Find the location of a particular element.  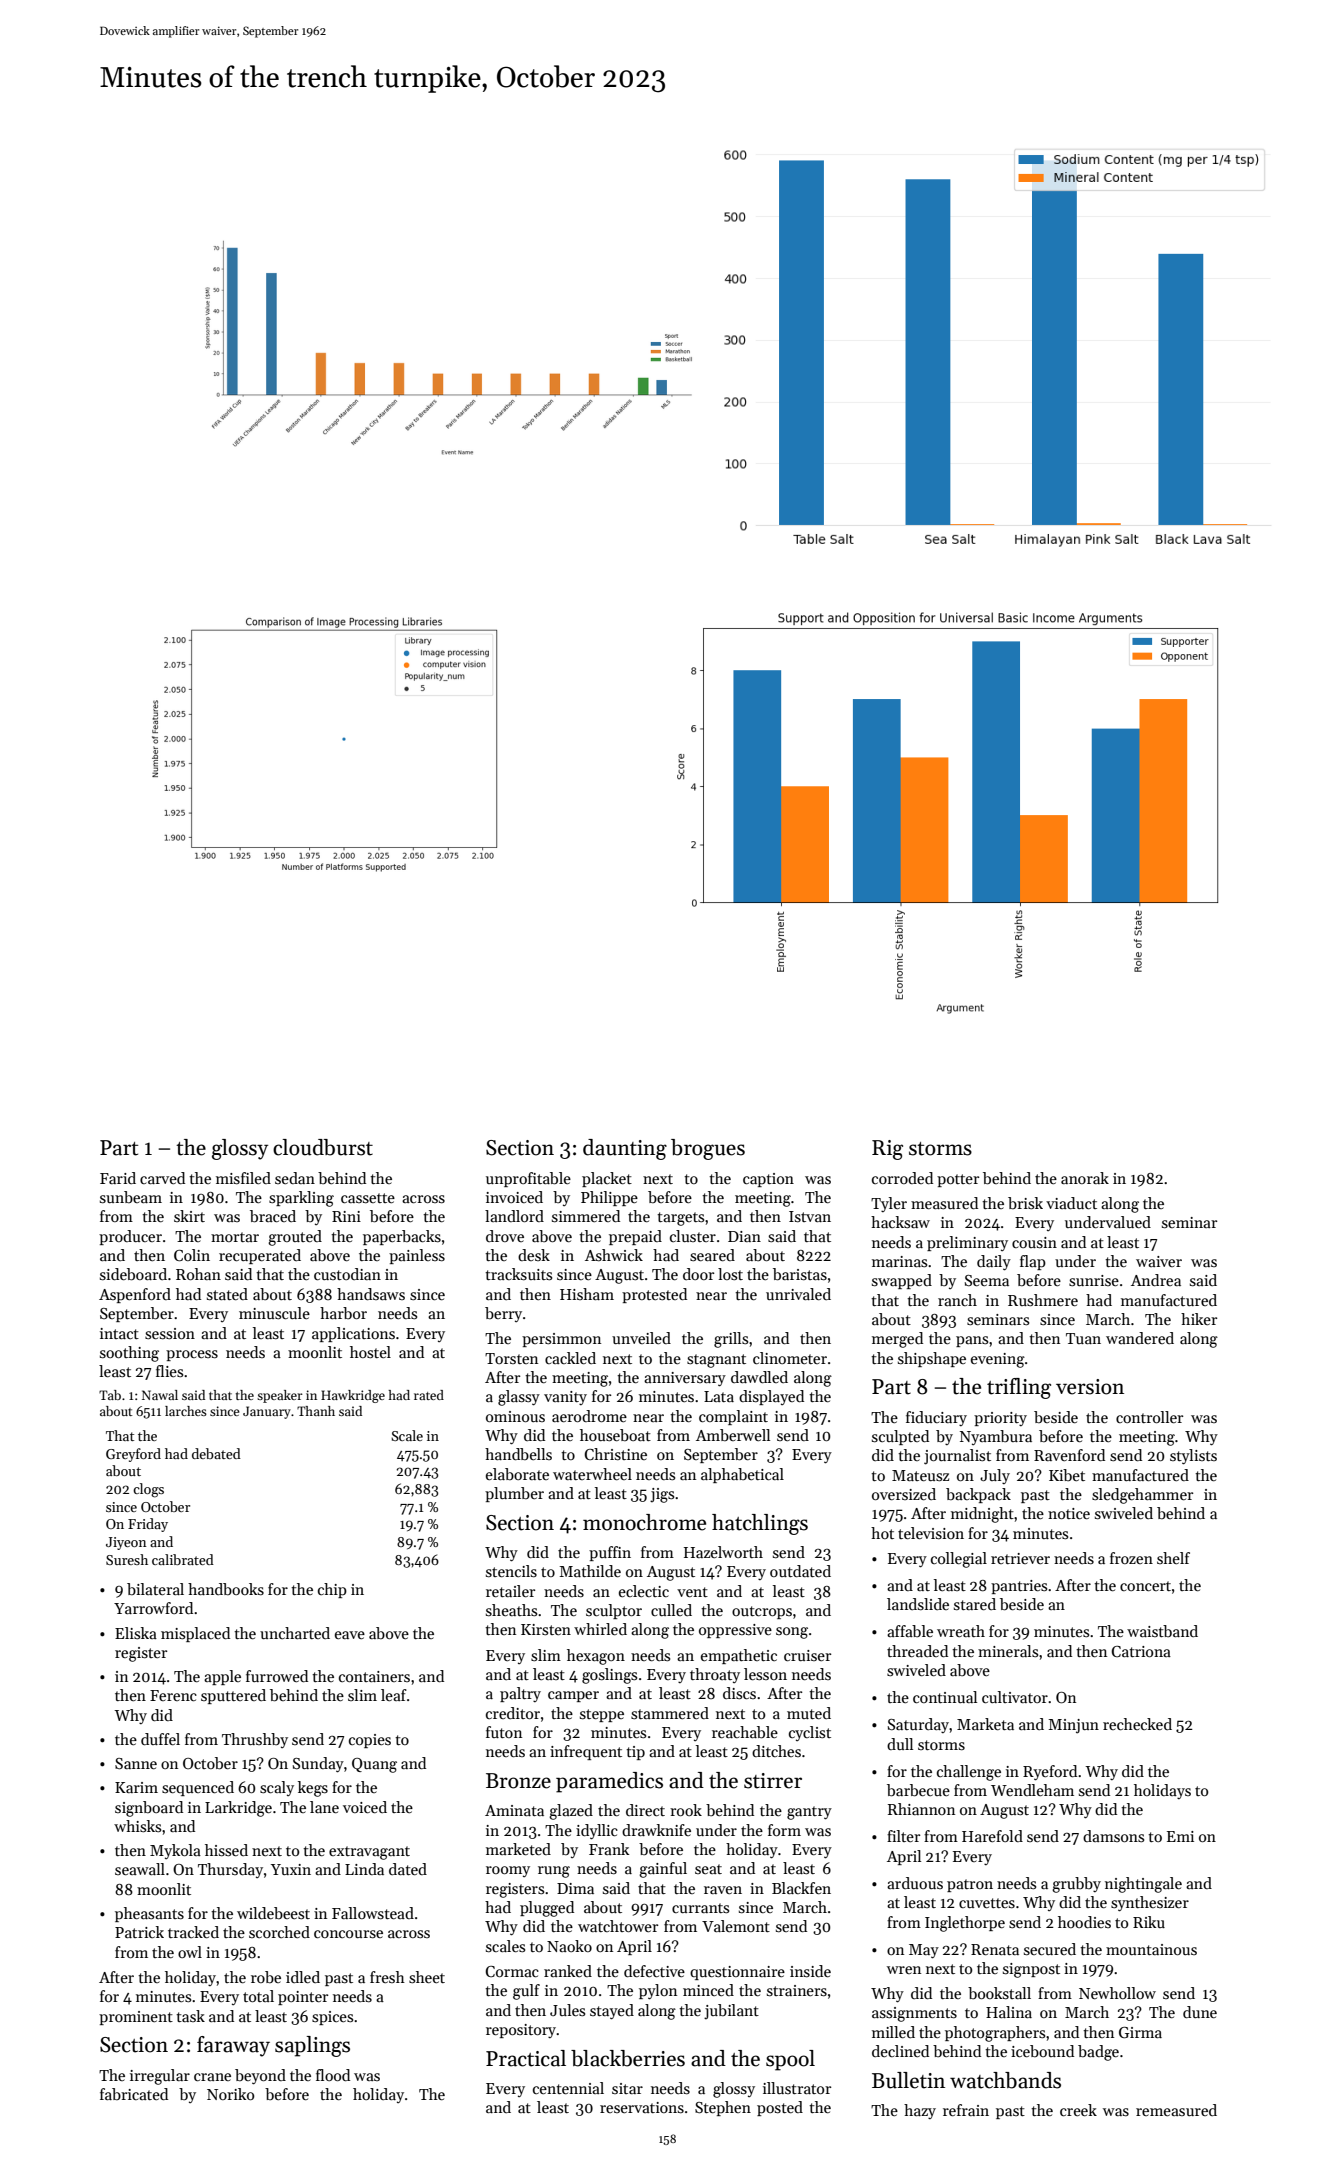

stayed is located at coordinates (612, 2012).
